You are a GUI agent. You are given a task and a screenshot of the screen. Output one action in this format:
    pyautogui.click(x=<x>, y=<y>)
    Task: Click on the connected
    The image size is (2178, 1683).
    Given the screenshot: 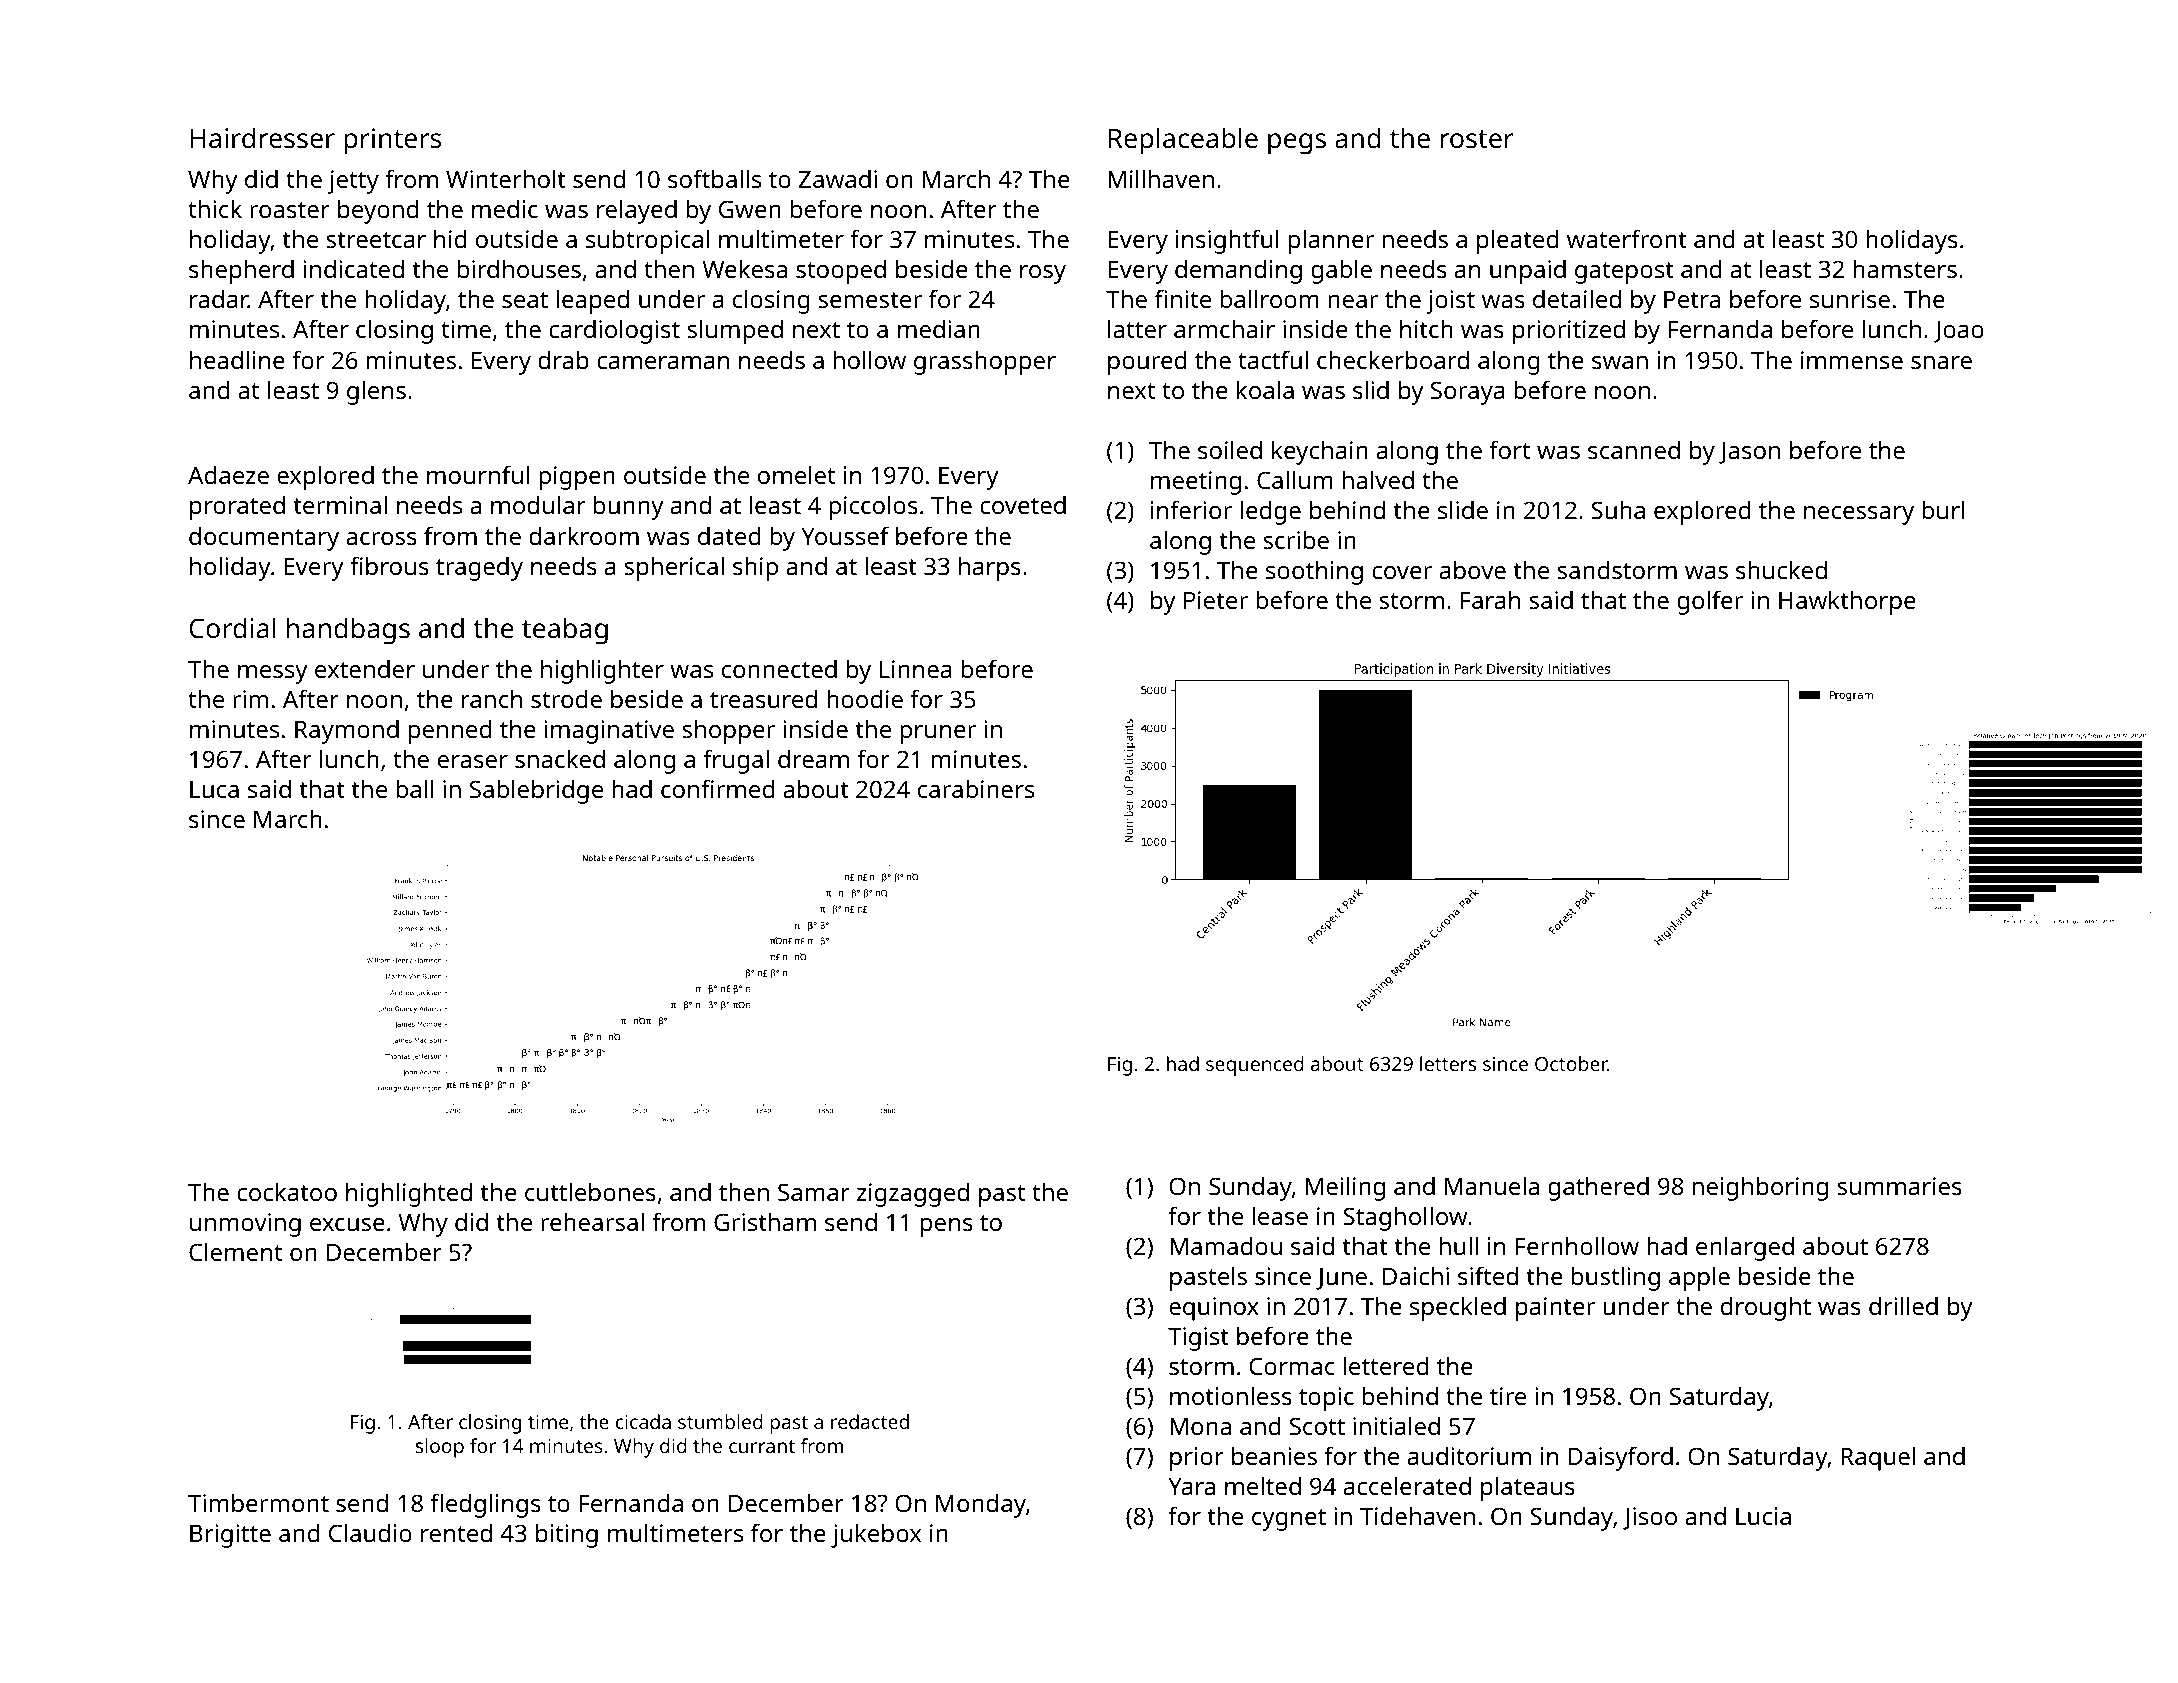 What is the action you would take?
    pyautogui.click(x=779, y=668)
